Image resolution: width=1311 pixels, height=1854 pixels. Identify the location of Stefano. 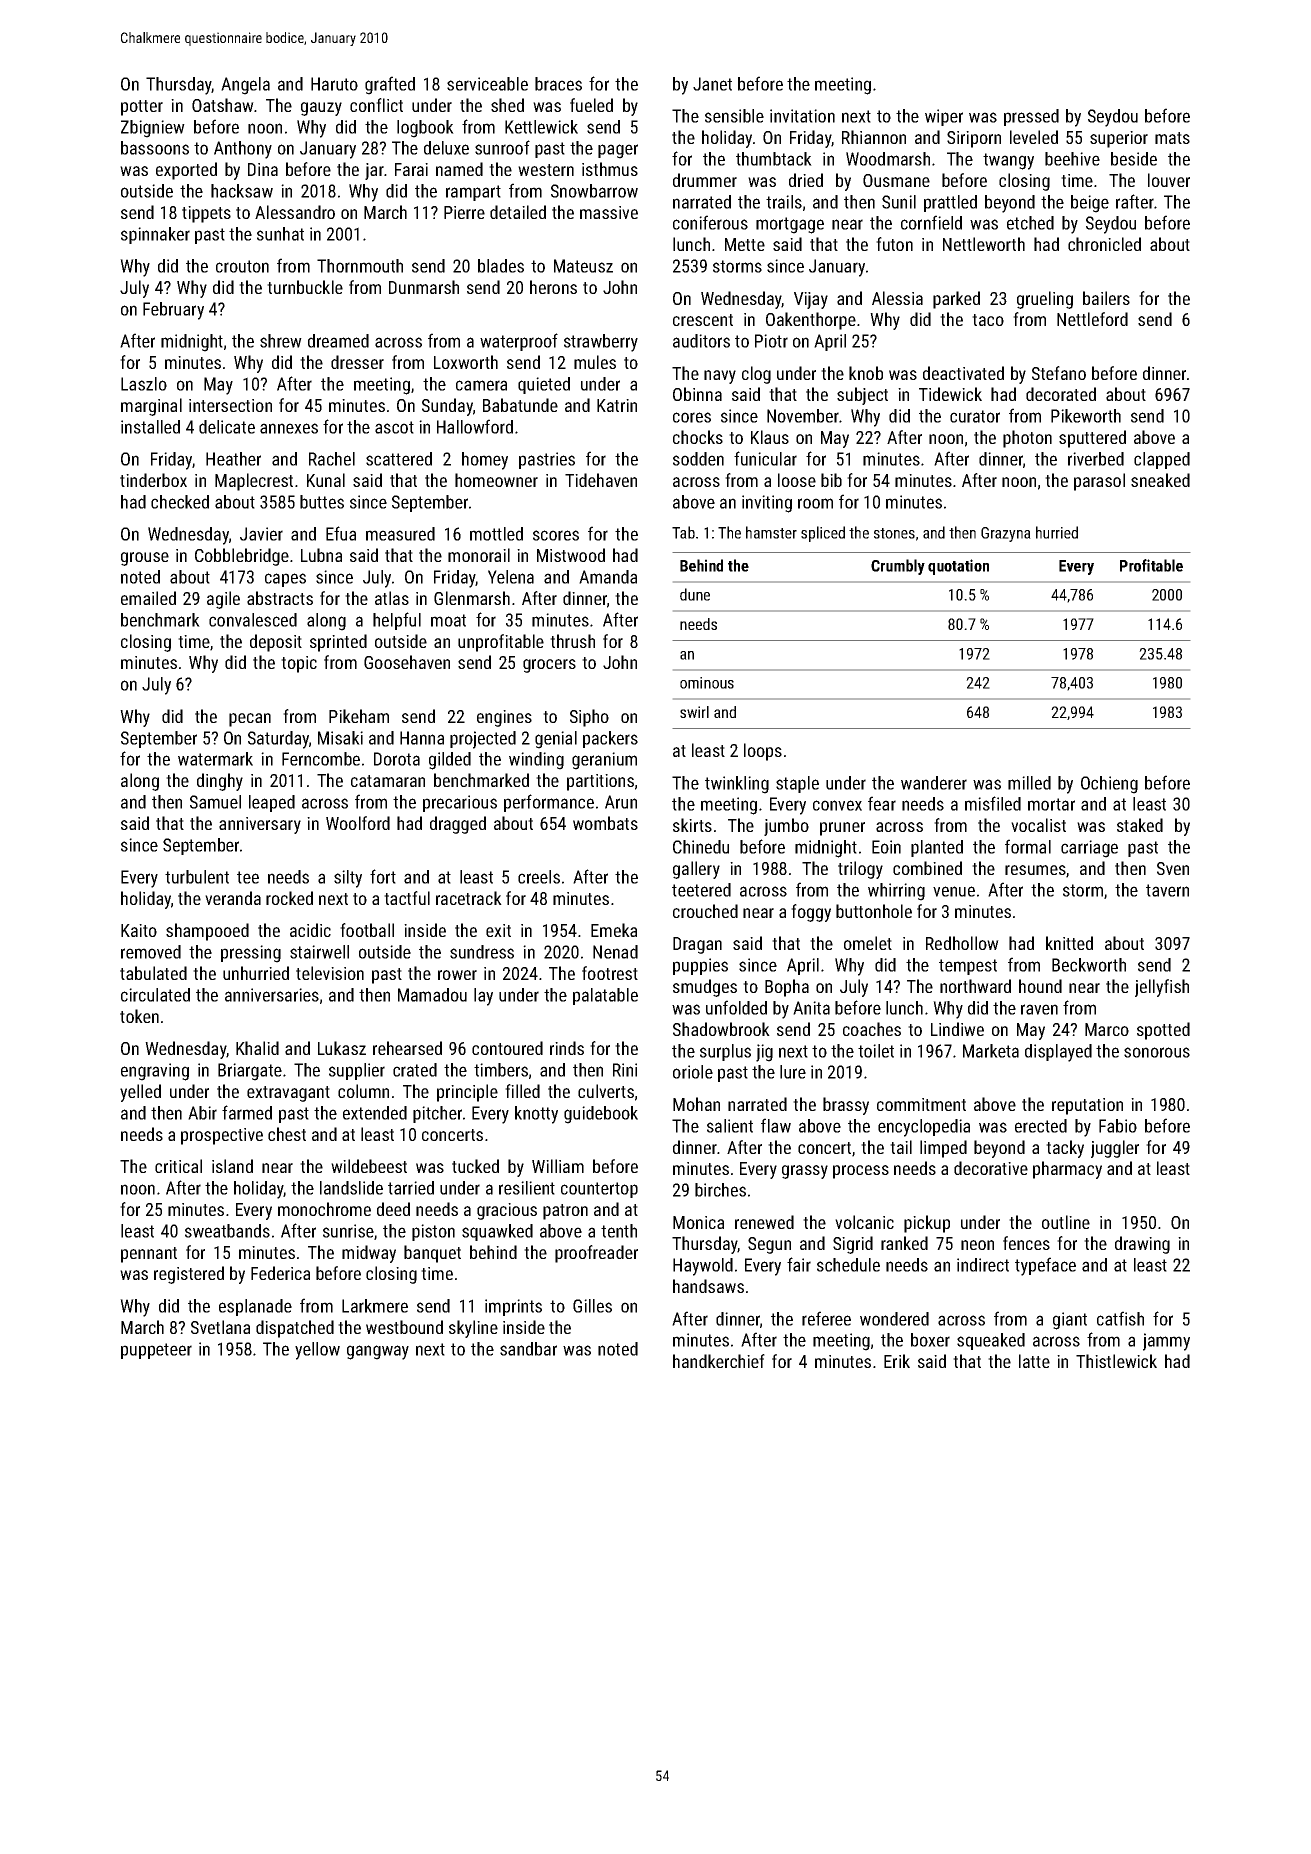
(1059, 373).
